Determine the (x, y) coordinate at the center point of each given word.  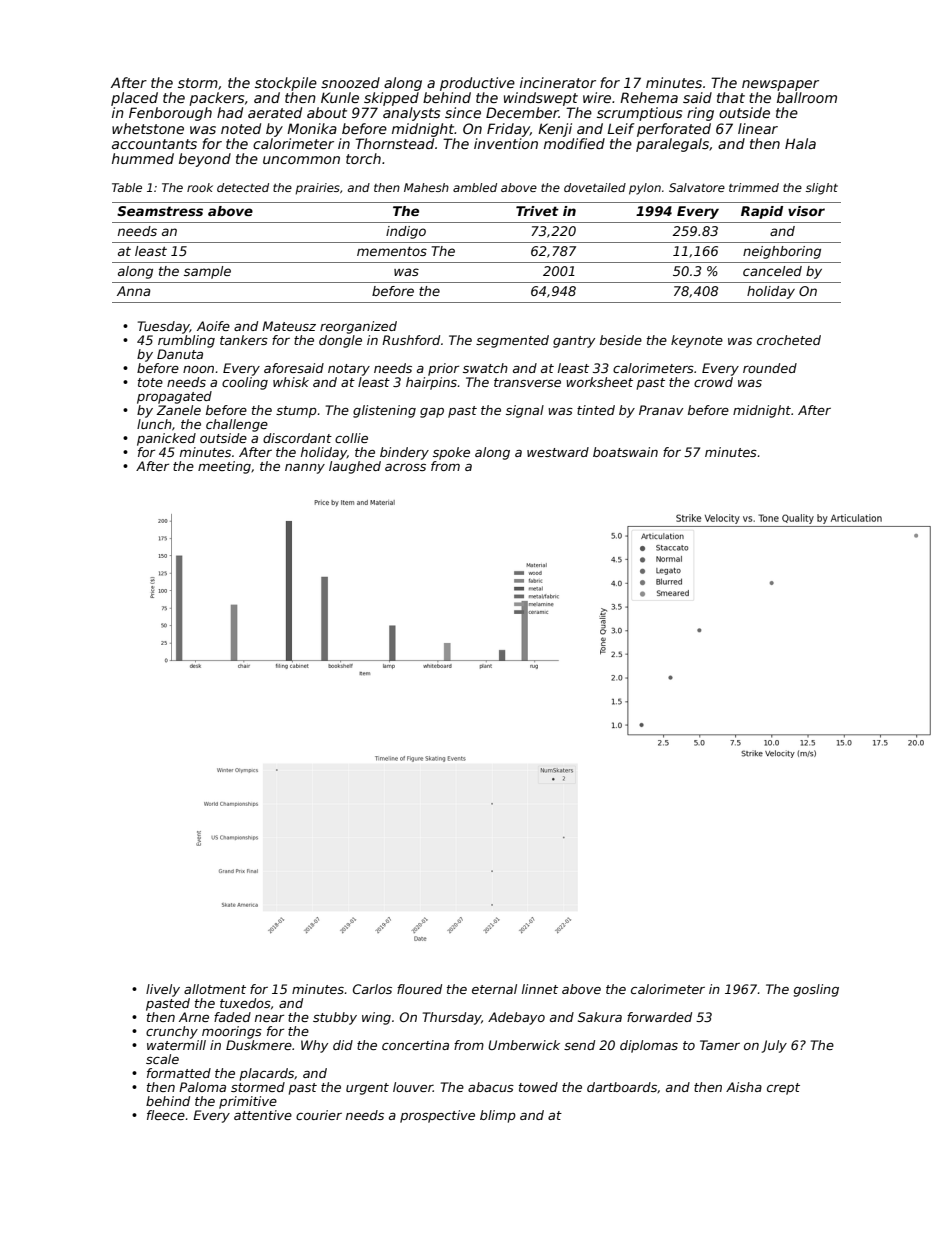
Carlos (372, 989)
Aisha (744, 1087)
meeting (224, 467)
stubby (335, 1018)
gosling (816, 990)
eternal (494, 989)
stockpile (286, 84)
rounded (770, 368)
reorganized (358, 327)
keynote (697, 341)
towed (538, 1087)
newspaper (780, 85)
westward (558, 452)
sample (207, 272)
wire (597, 97)
